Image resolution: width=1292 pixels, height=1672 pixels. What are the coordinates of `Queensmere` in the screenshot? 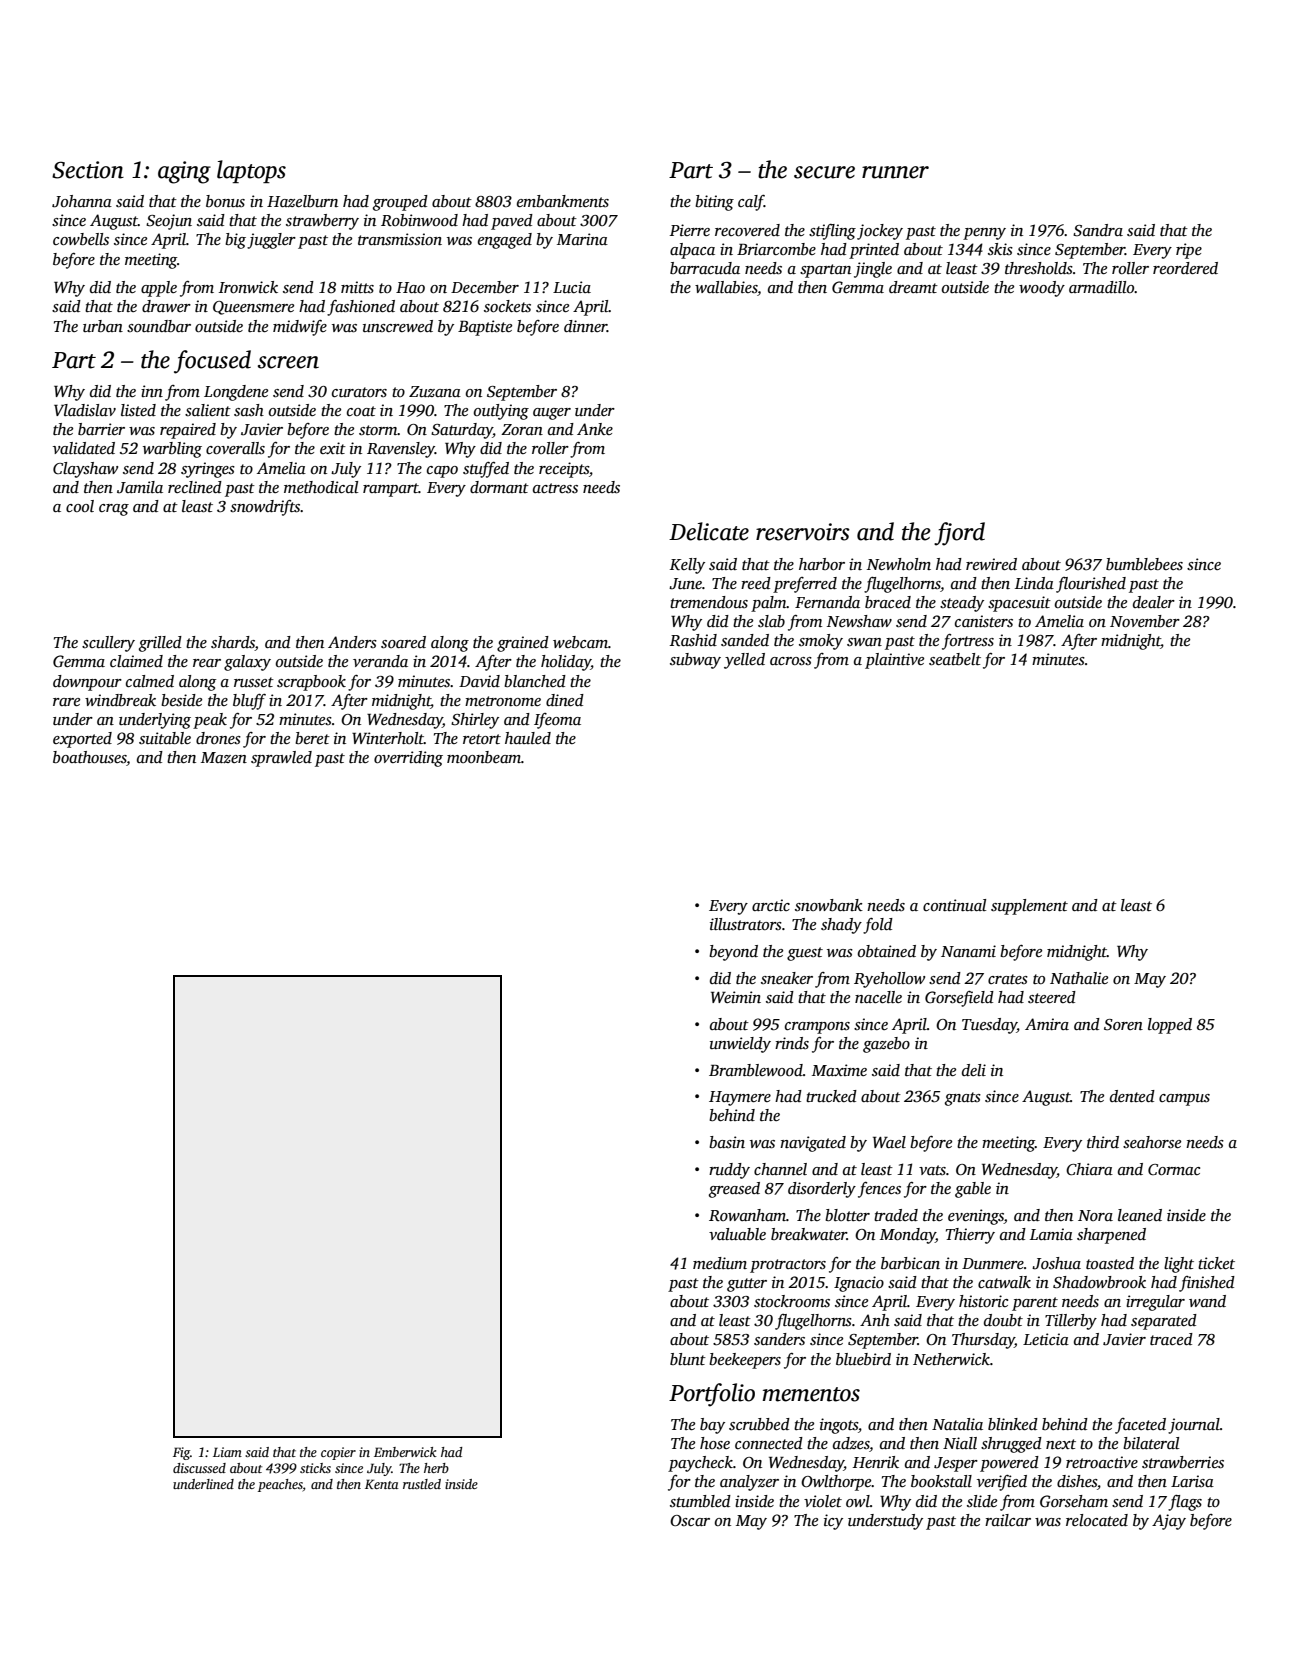 It's located at (253, 308).
